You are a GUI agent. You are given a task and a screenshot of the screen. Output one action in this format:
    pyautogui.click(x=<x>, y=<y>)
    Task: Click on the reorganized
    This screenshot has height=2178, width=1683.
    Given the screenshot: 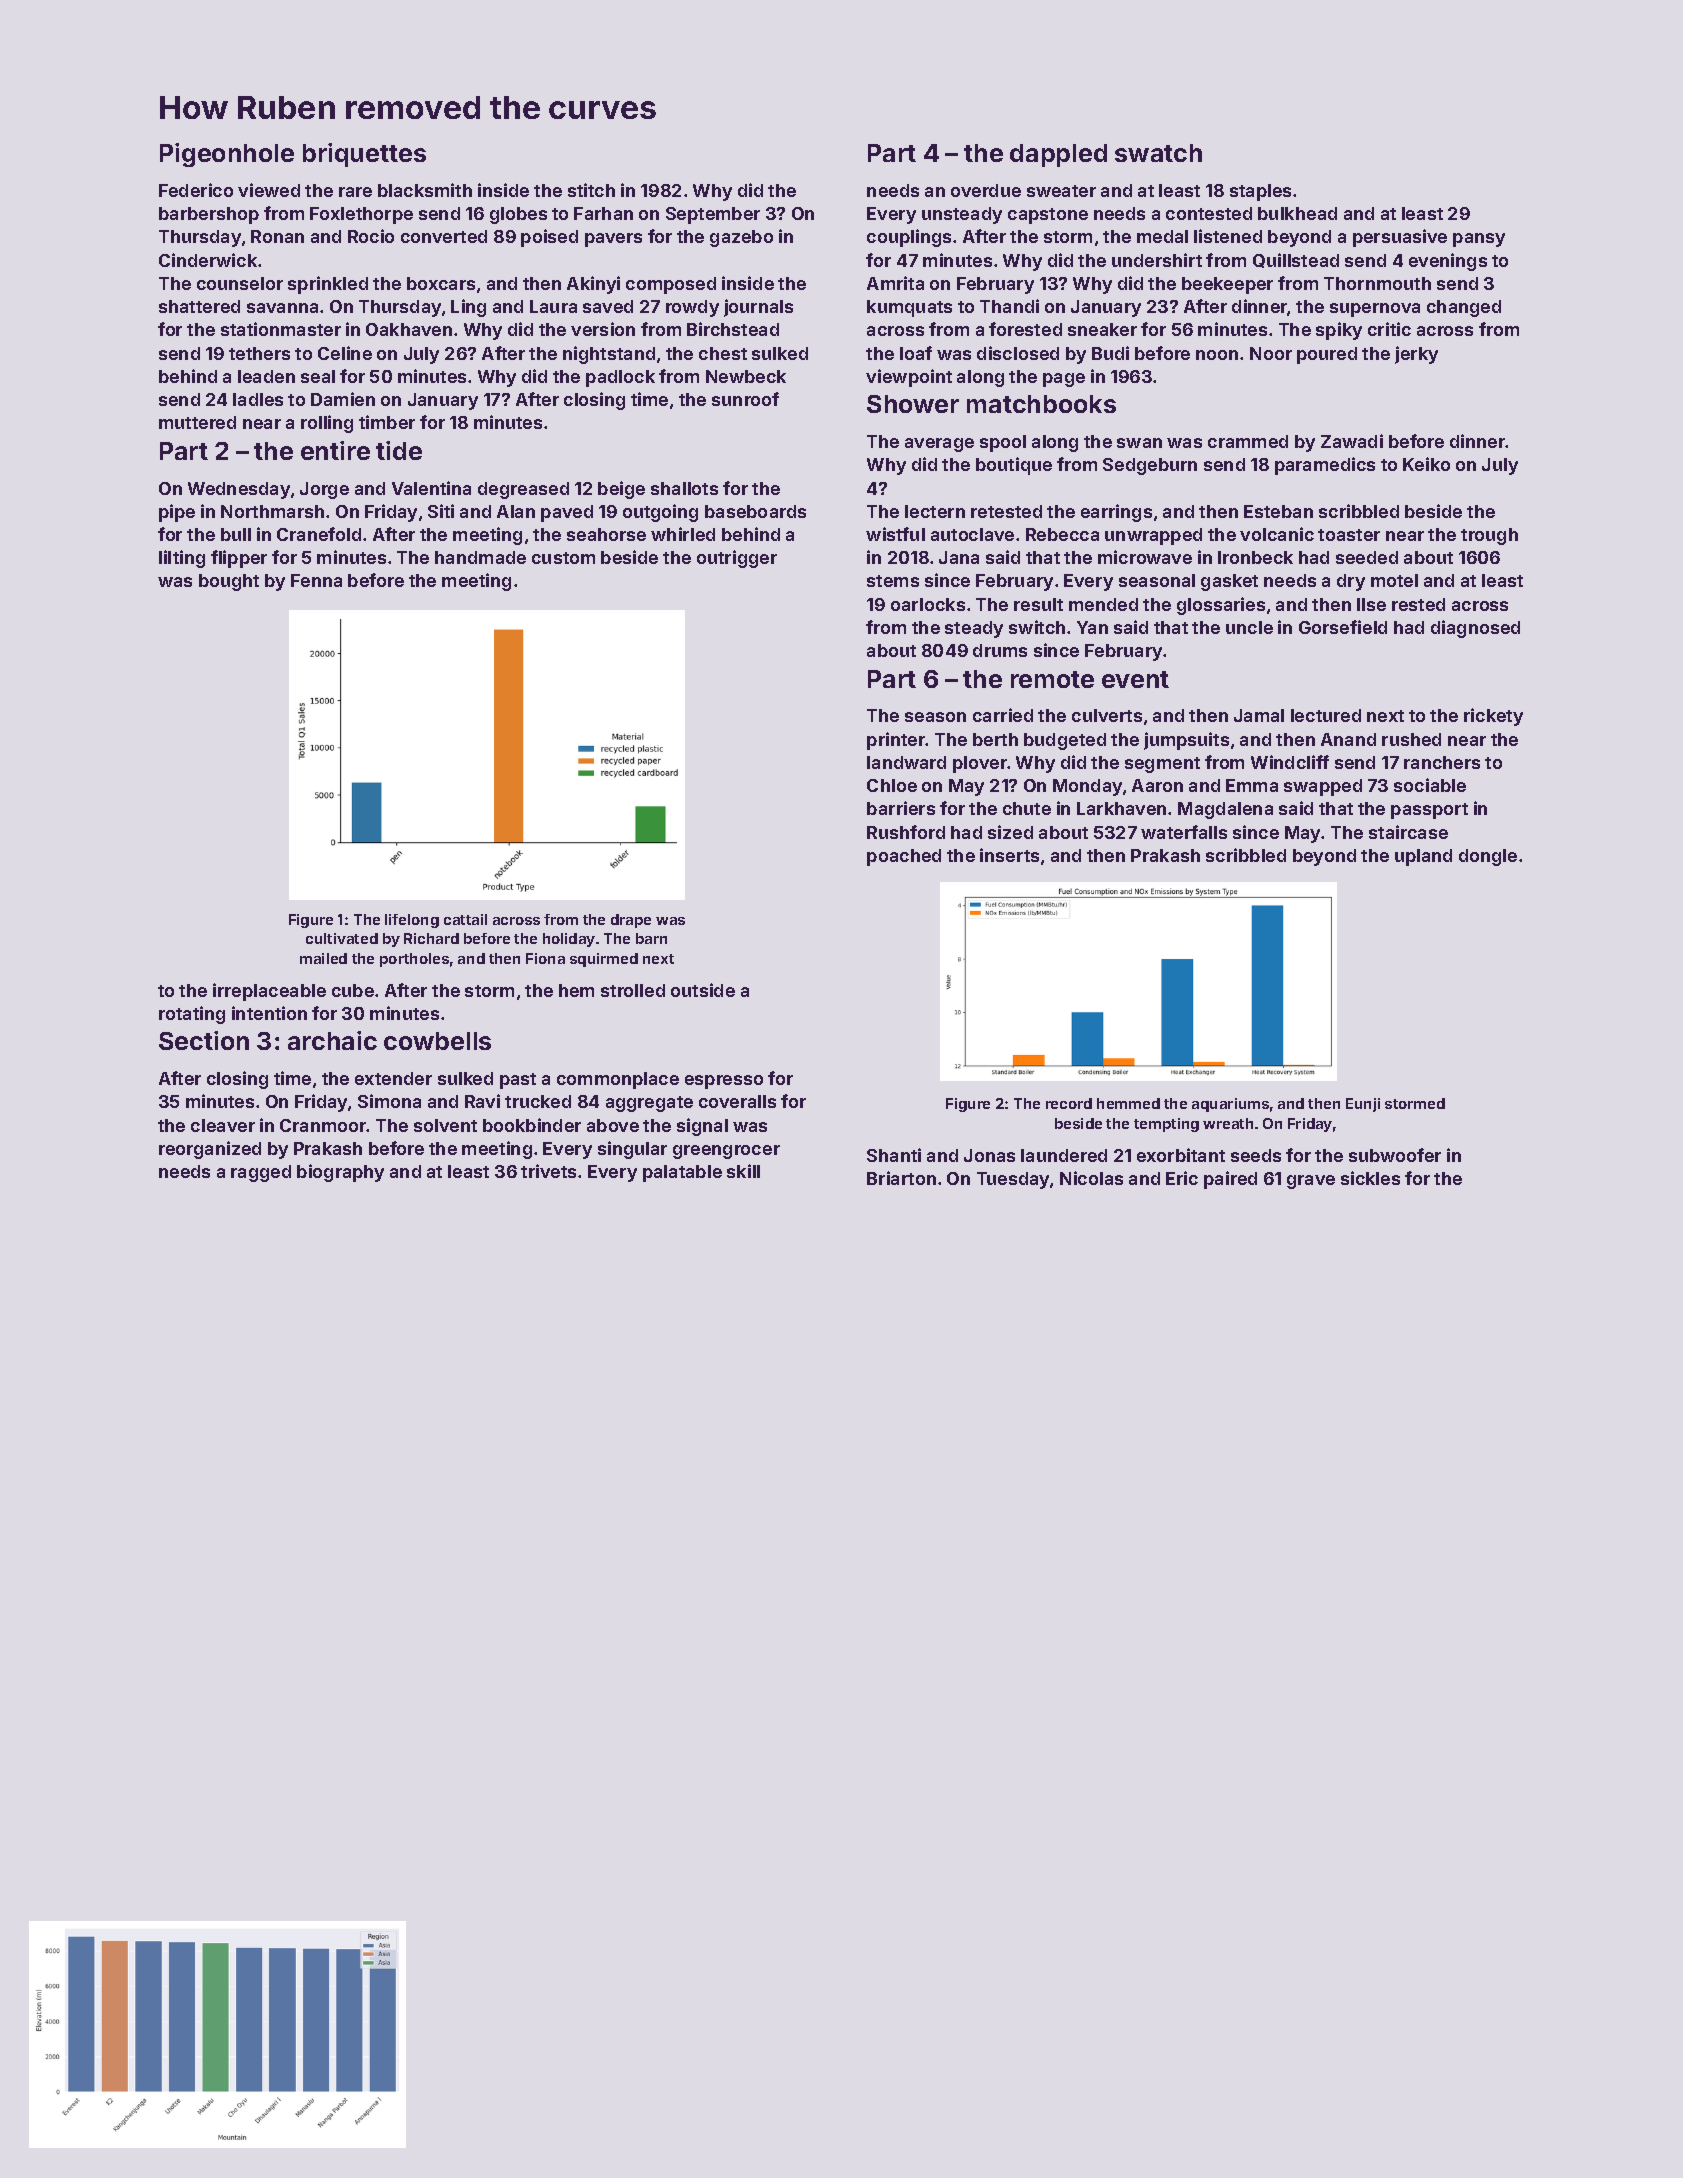 What is the action you would take?
    pyautogui.click(x=210, y=1150)
